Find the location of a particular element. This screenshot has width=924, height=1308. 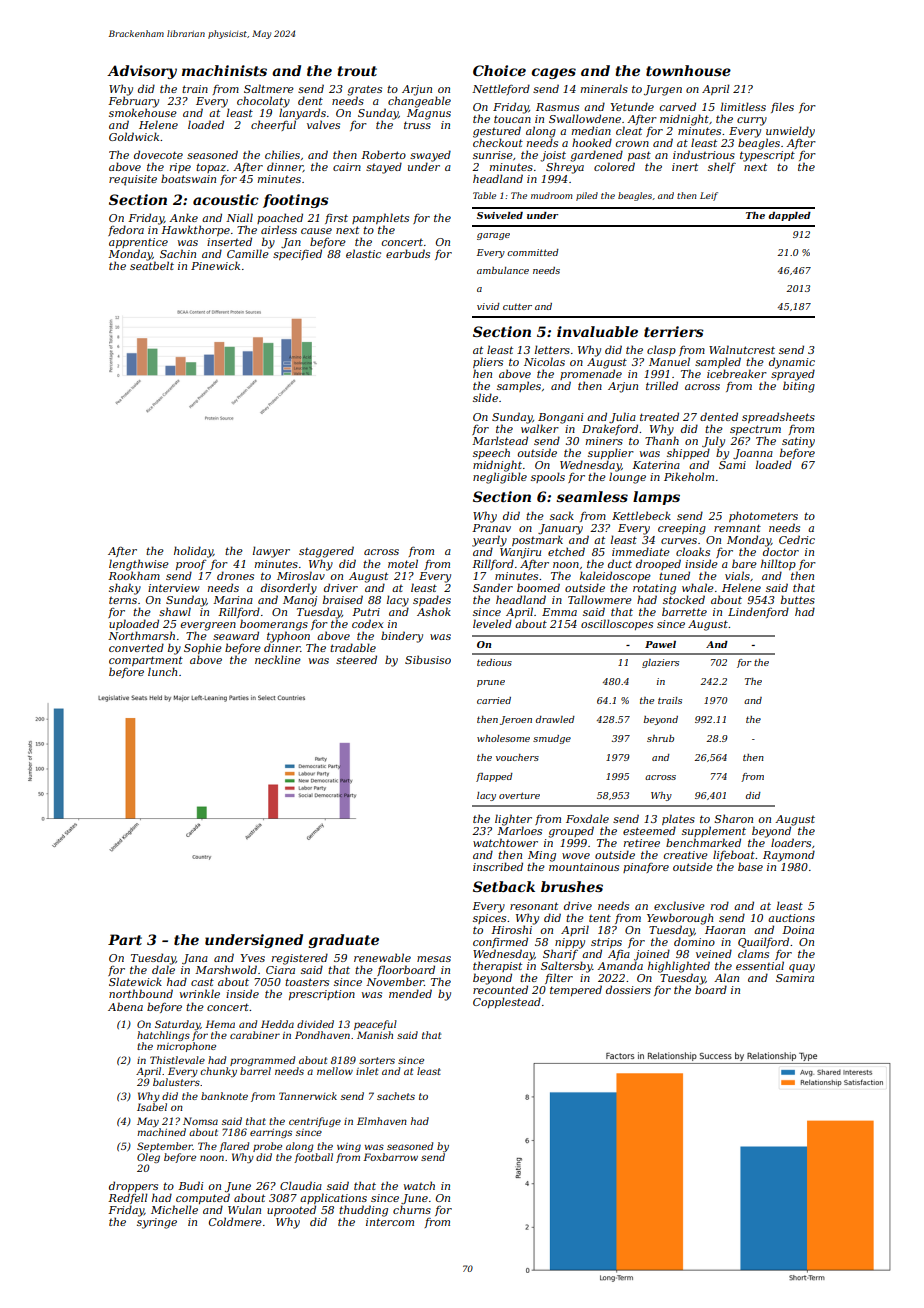

Copplestead is located at coordinates (507, 1002).
